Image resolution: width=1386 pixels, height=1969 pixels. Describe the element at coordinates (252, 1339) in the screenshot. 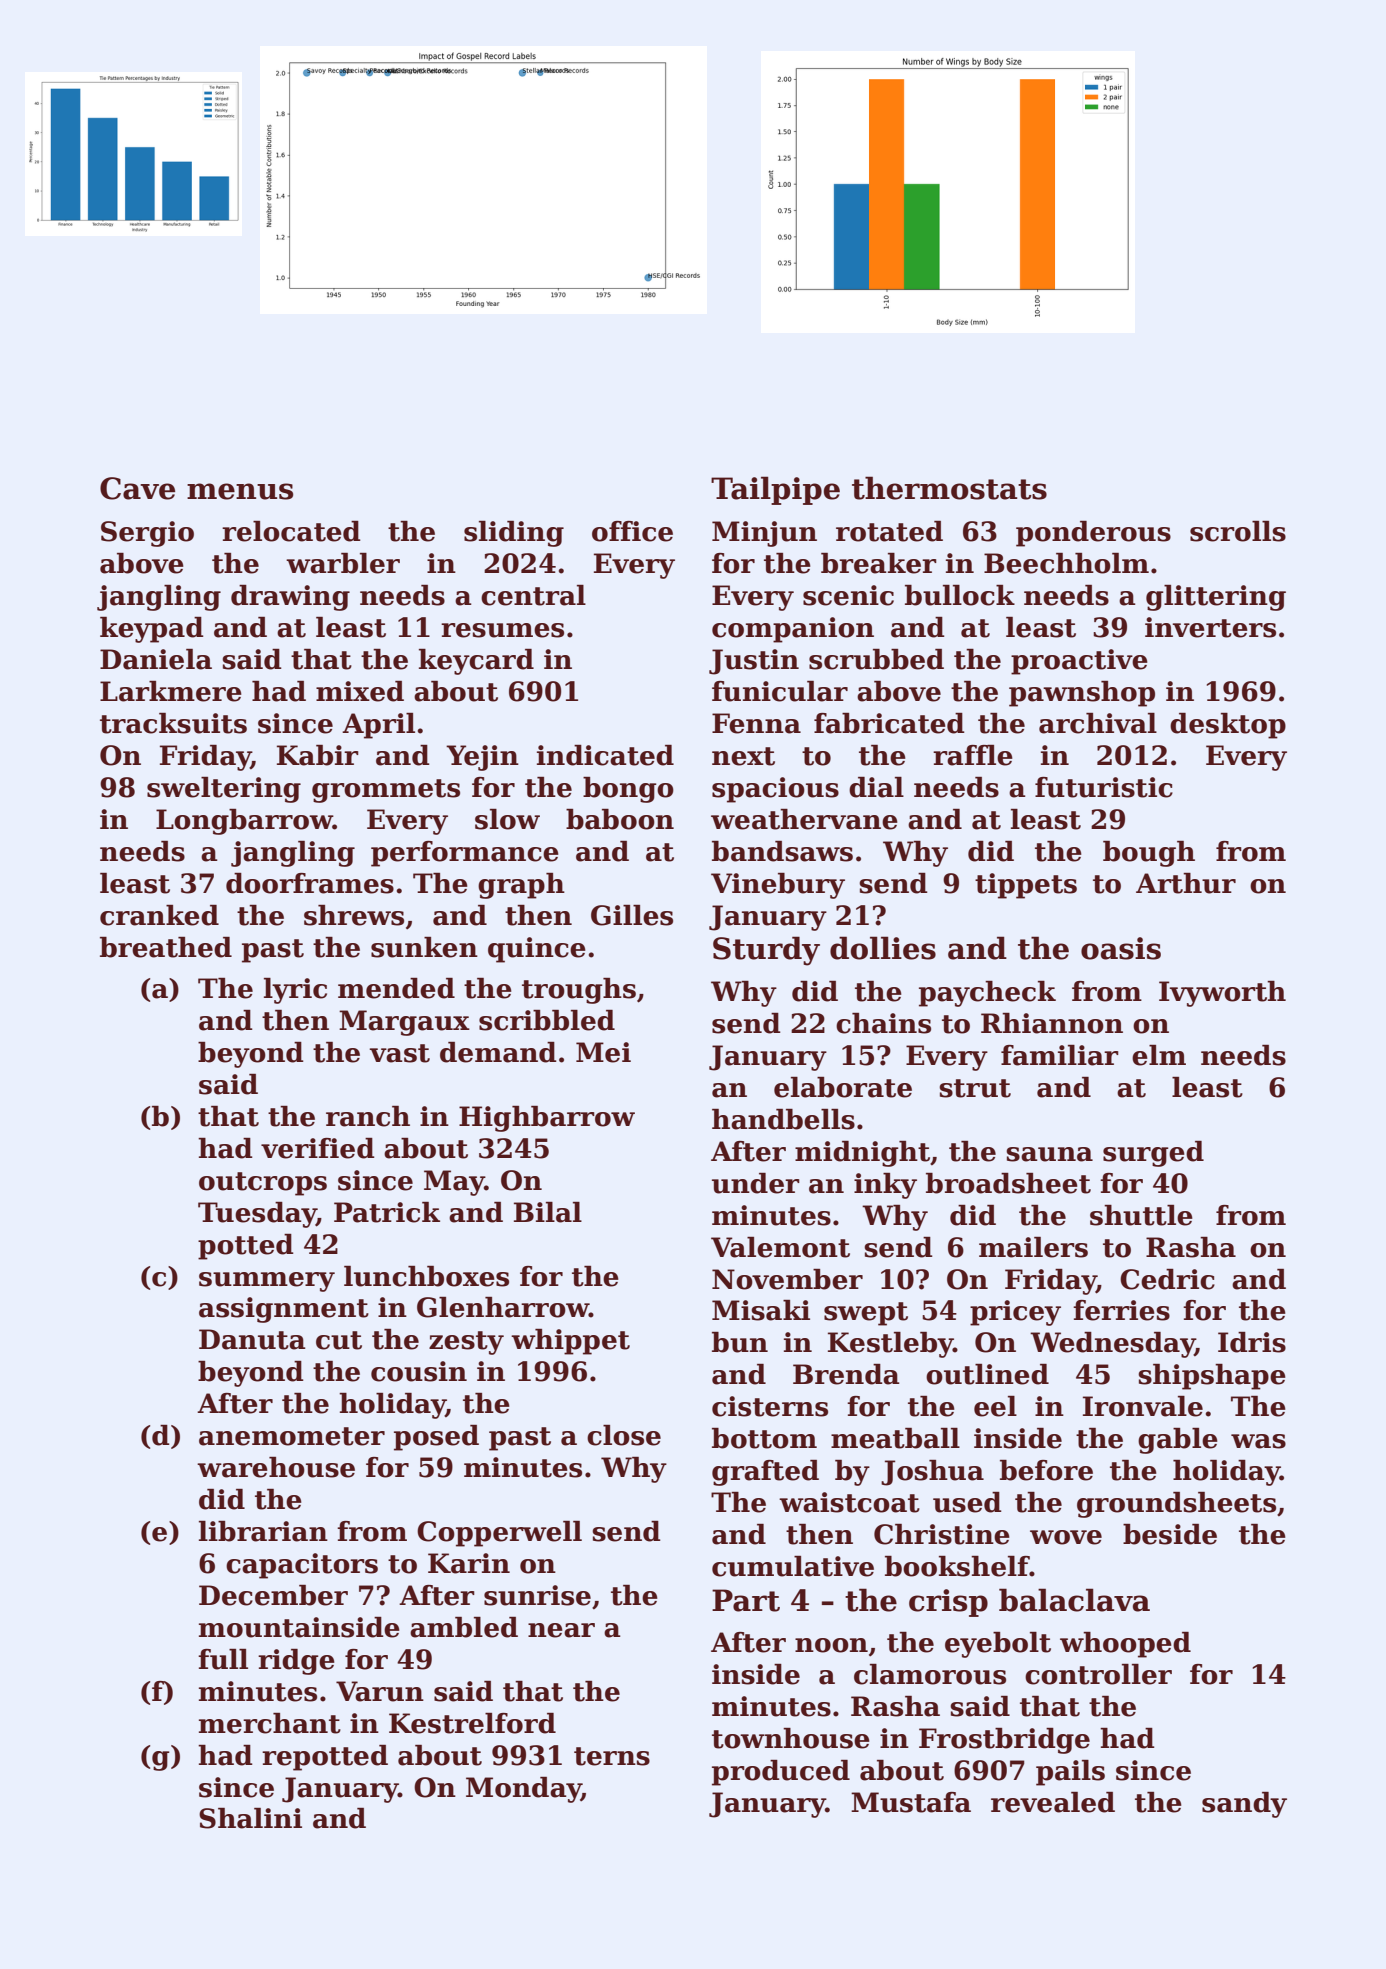

I see `Danuta` at that location.
